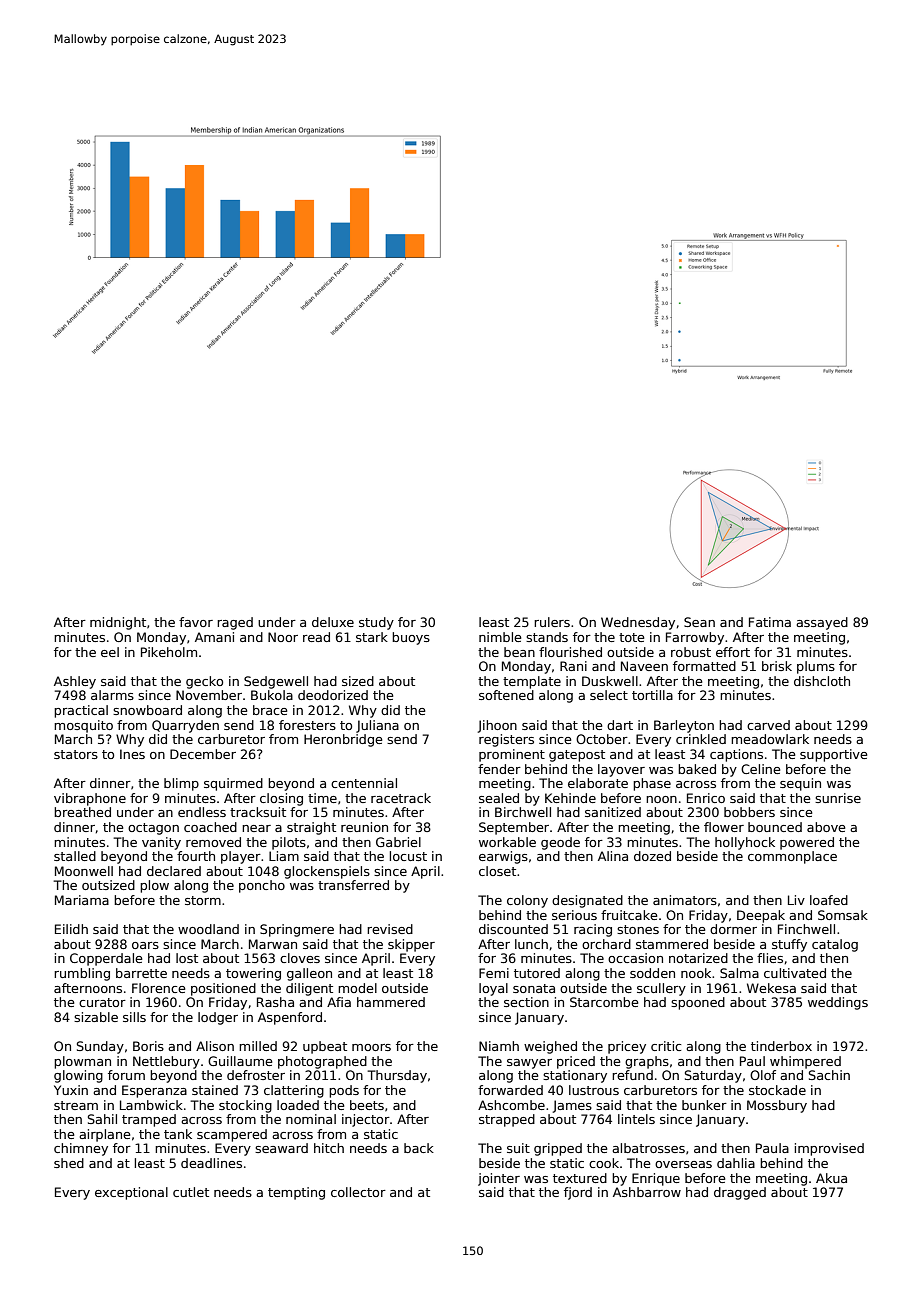  I want to click on favor, so click(196, 622).
